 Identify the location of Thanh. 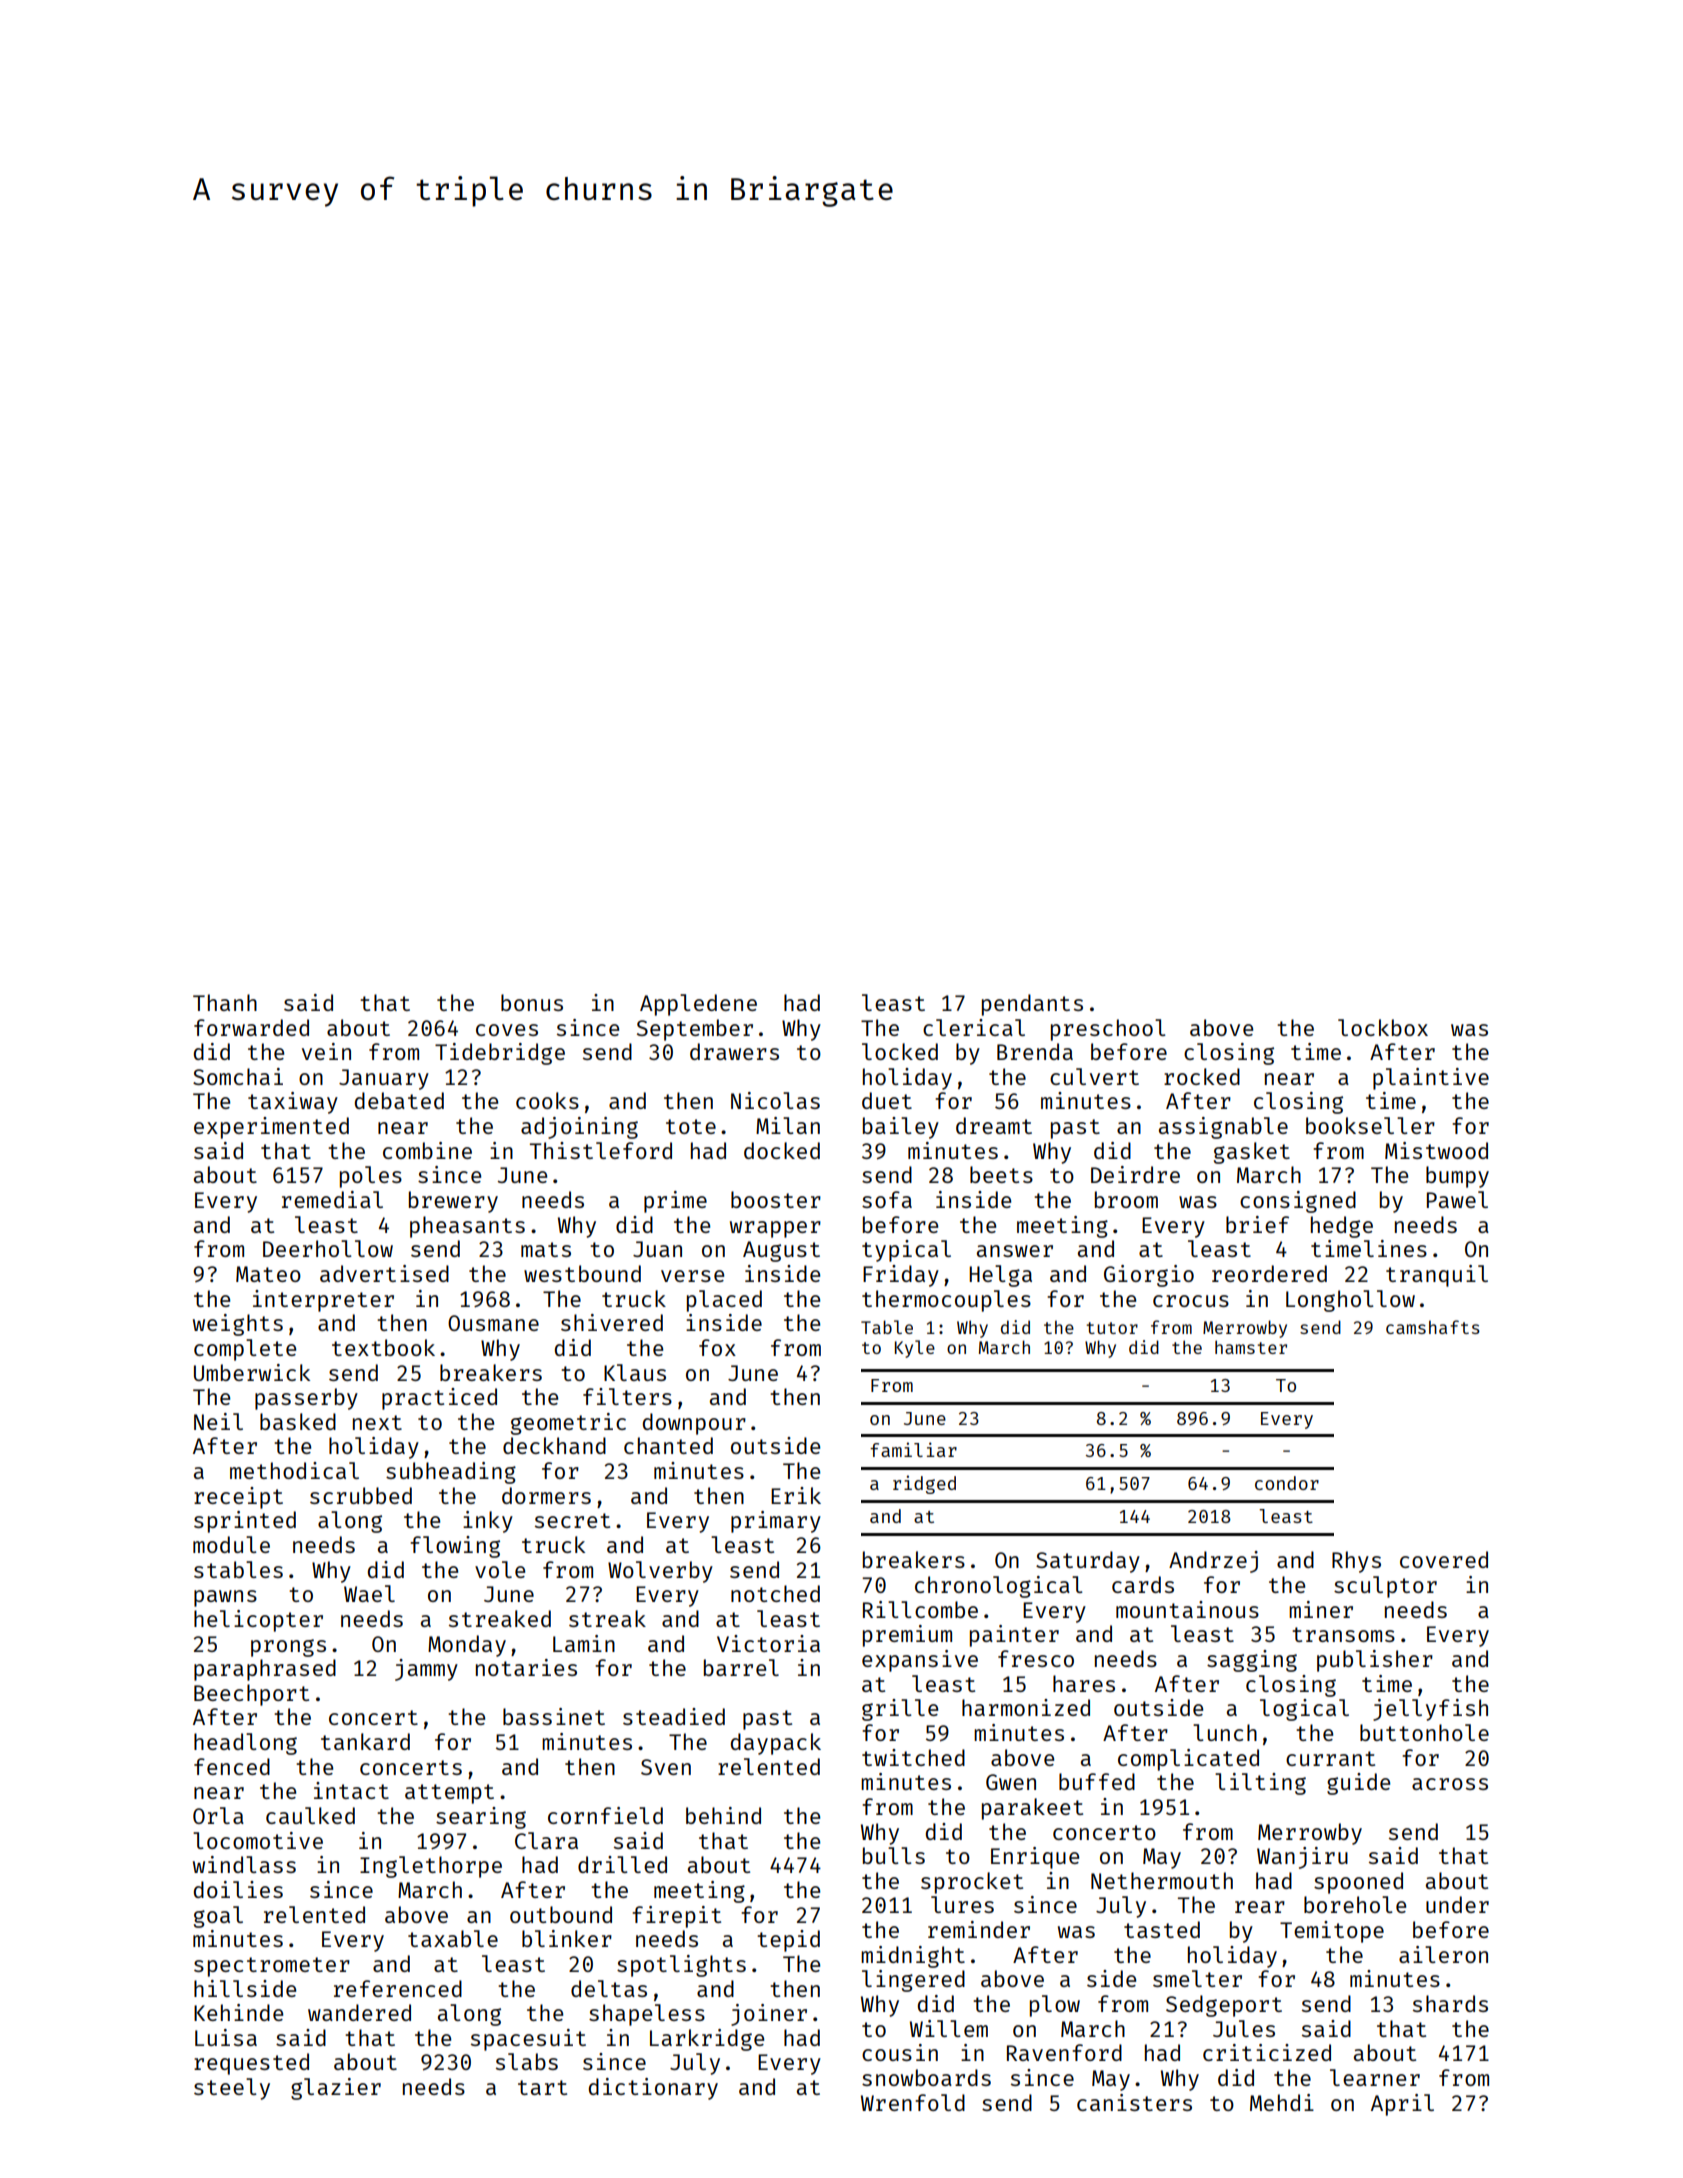
(225, 1002).
